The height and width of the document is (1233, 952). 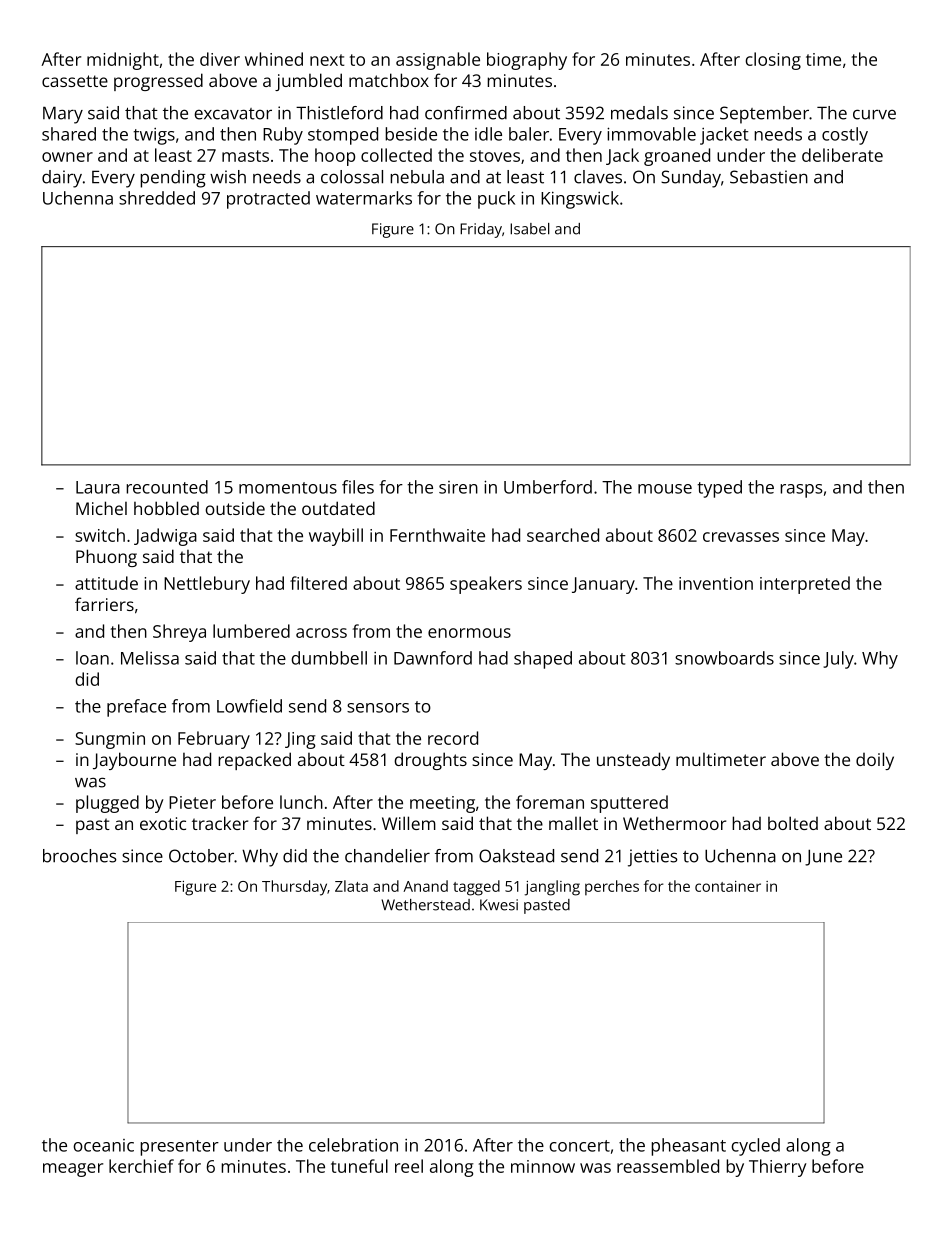 What do you see at coordinates (73, 1170) in the document?
I see `meager` at bounding box center [73, 1170].
